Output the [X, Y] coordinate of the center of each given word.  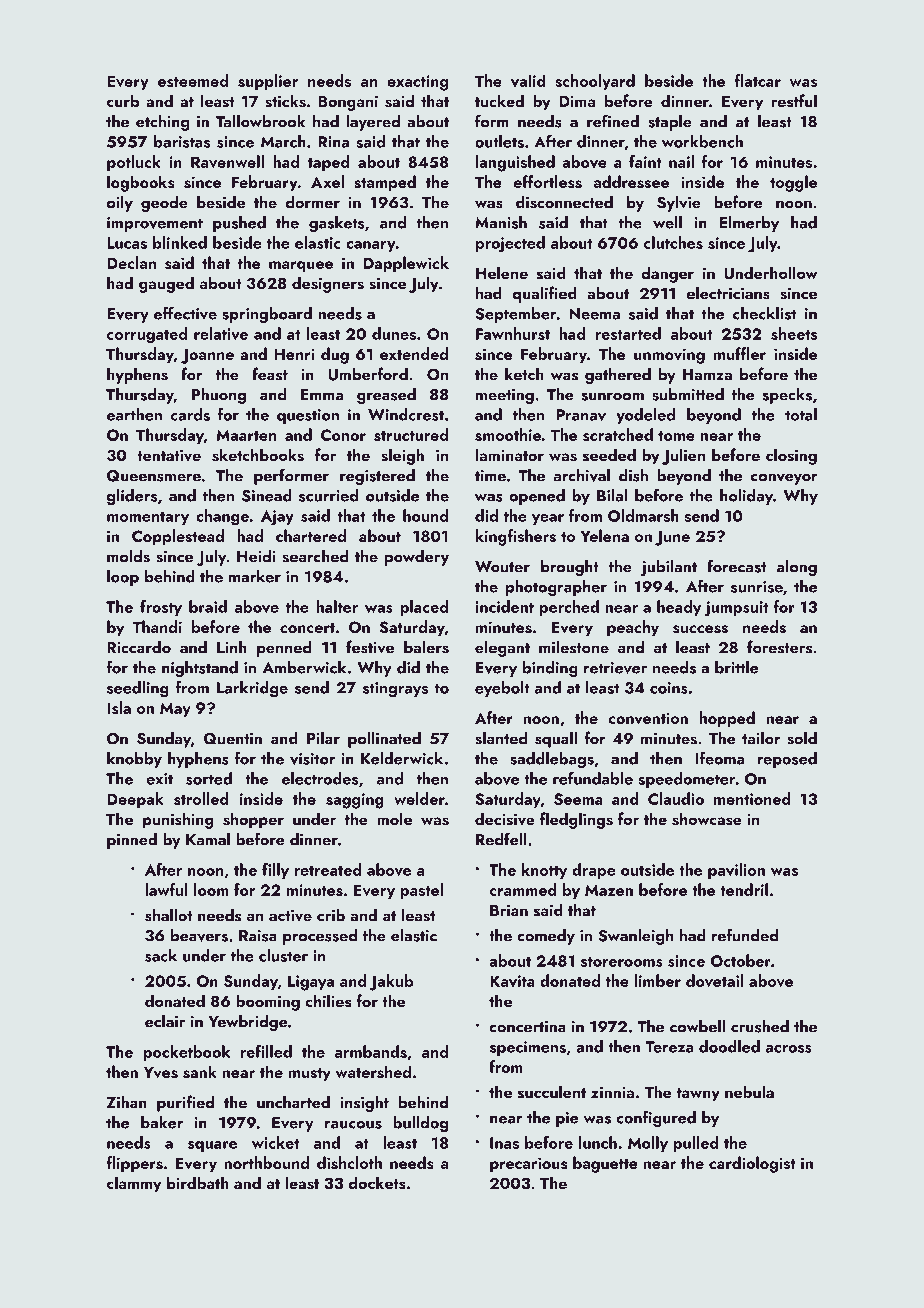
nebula [749, 1091]
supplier [268, 82]
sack [161, 955]
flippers [134, 1164]
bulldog [420, 1124]
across [788, 1049]
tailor [761, 738]
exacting [417, 83]
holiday [746, 497]
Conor [343, 435]
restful [794, 101]
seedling [138, 689]
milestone [574, 647]
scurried [329, 495]
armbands [371, 1051]
